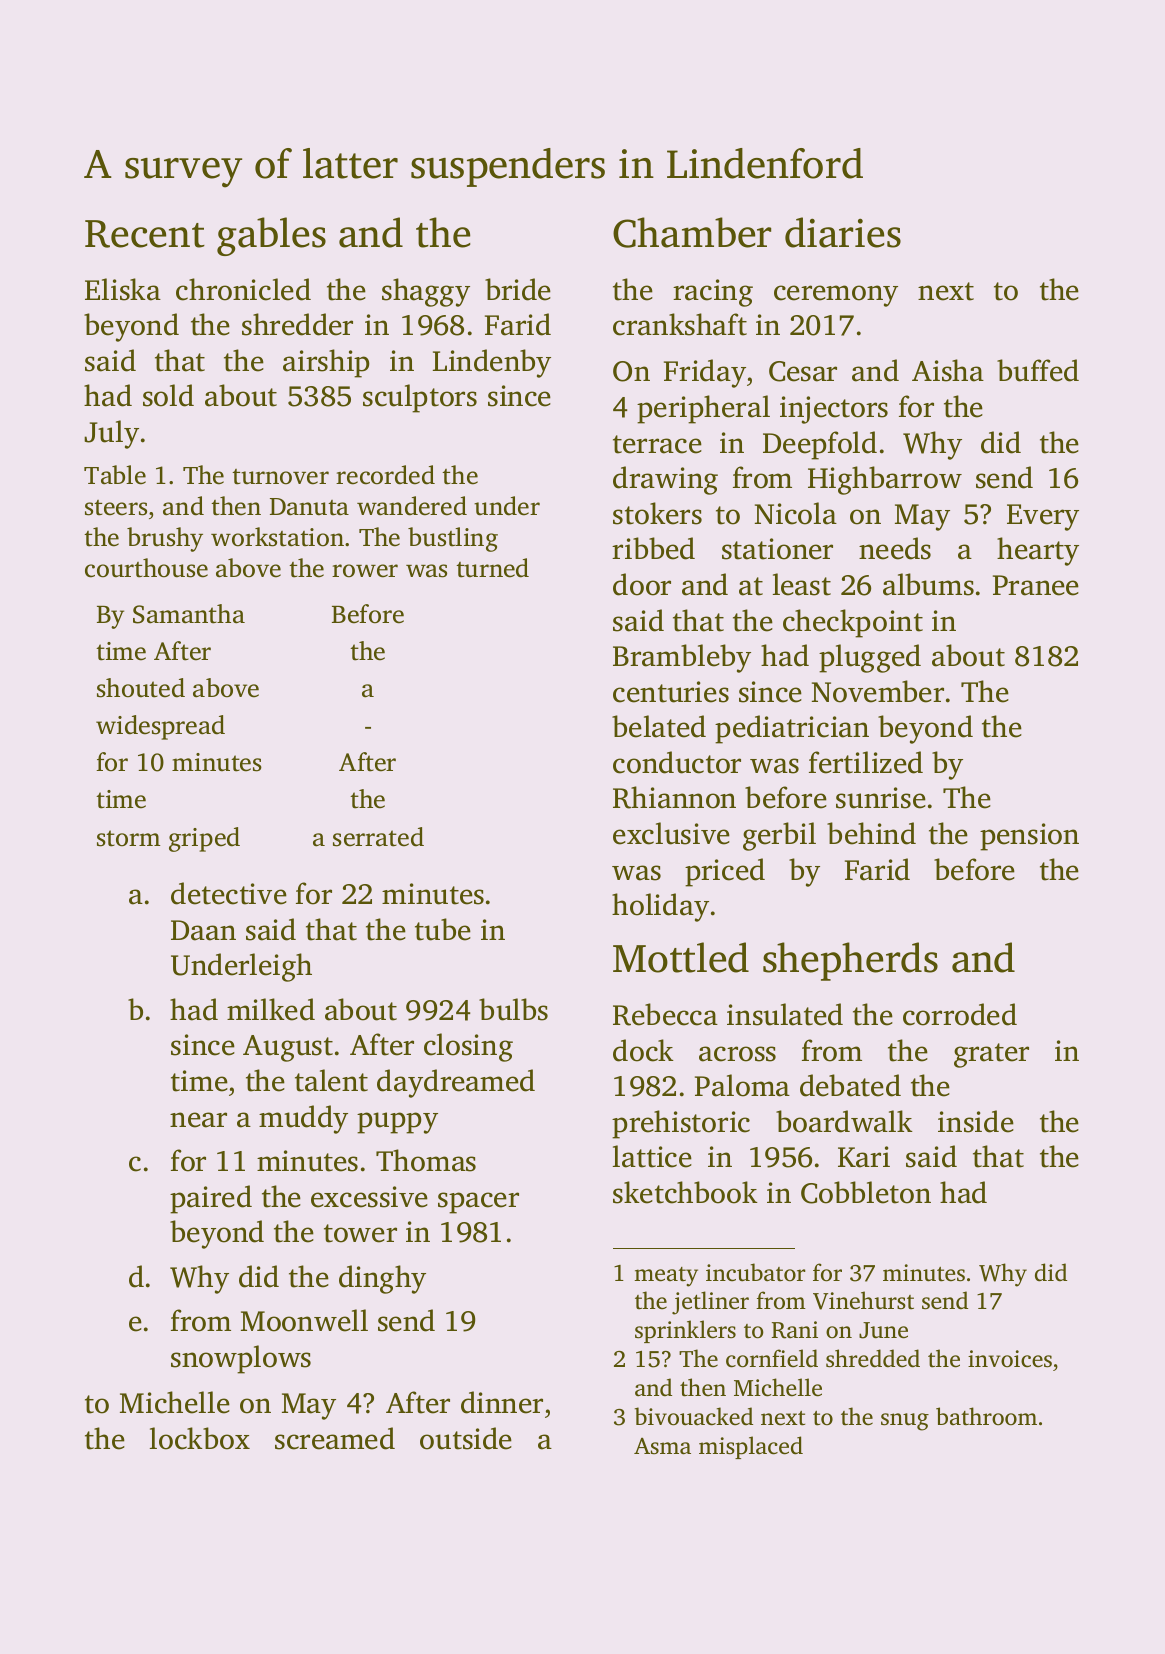 The width and height of the image is (1165, 1654). I want to click on August, so click(288, 1048).
